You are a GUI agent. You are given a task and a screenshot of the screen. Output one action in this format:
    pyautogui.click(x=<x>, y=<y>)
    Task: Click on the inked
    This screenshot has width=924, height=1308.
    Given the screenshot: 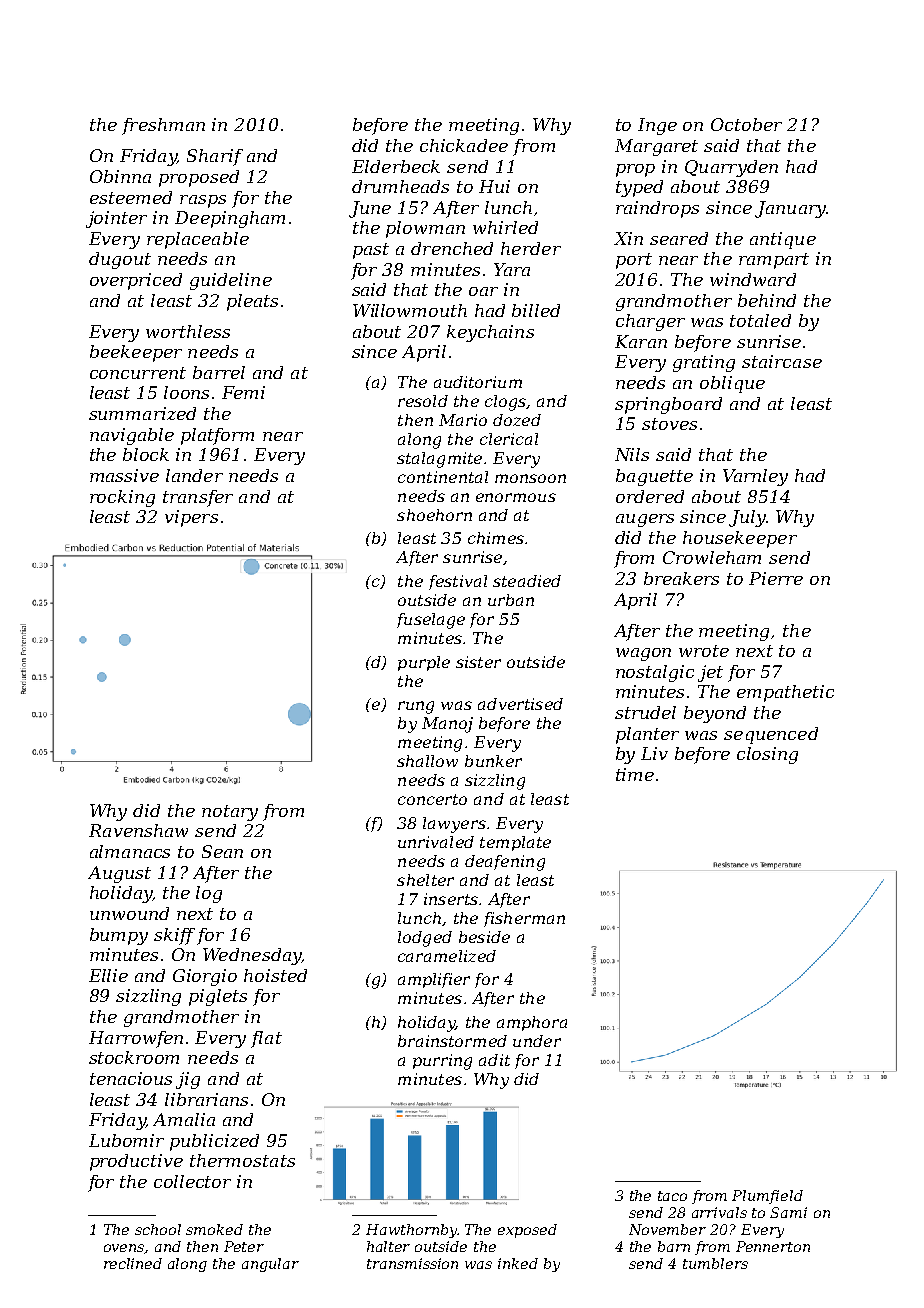 What is the action you would take?
    pyautogui.click(x=518, y=1263)
